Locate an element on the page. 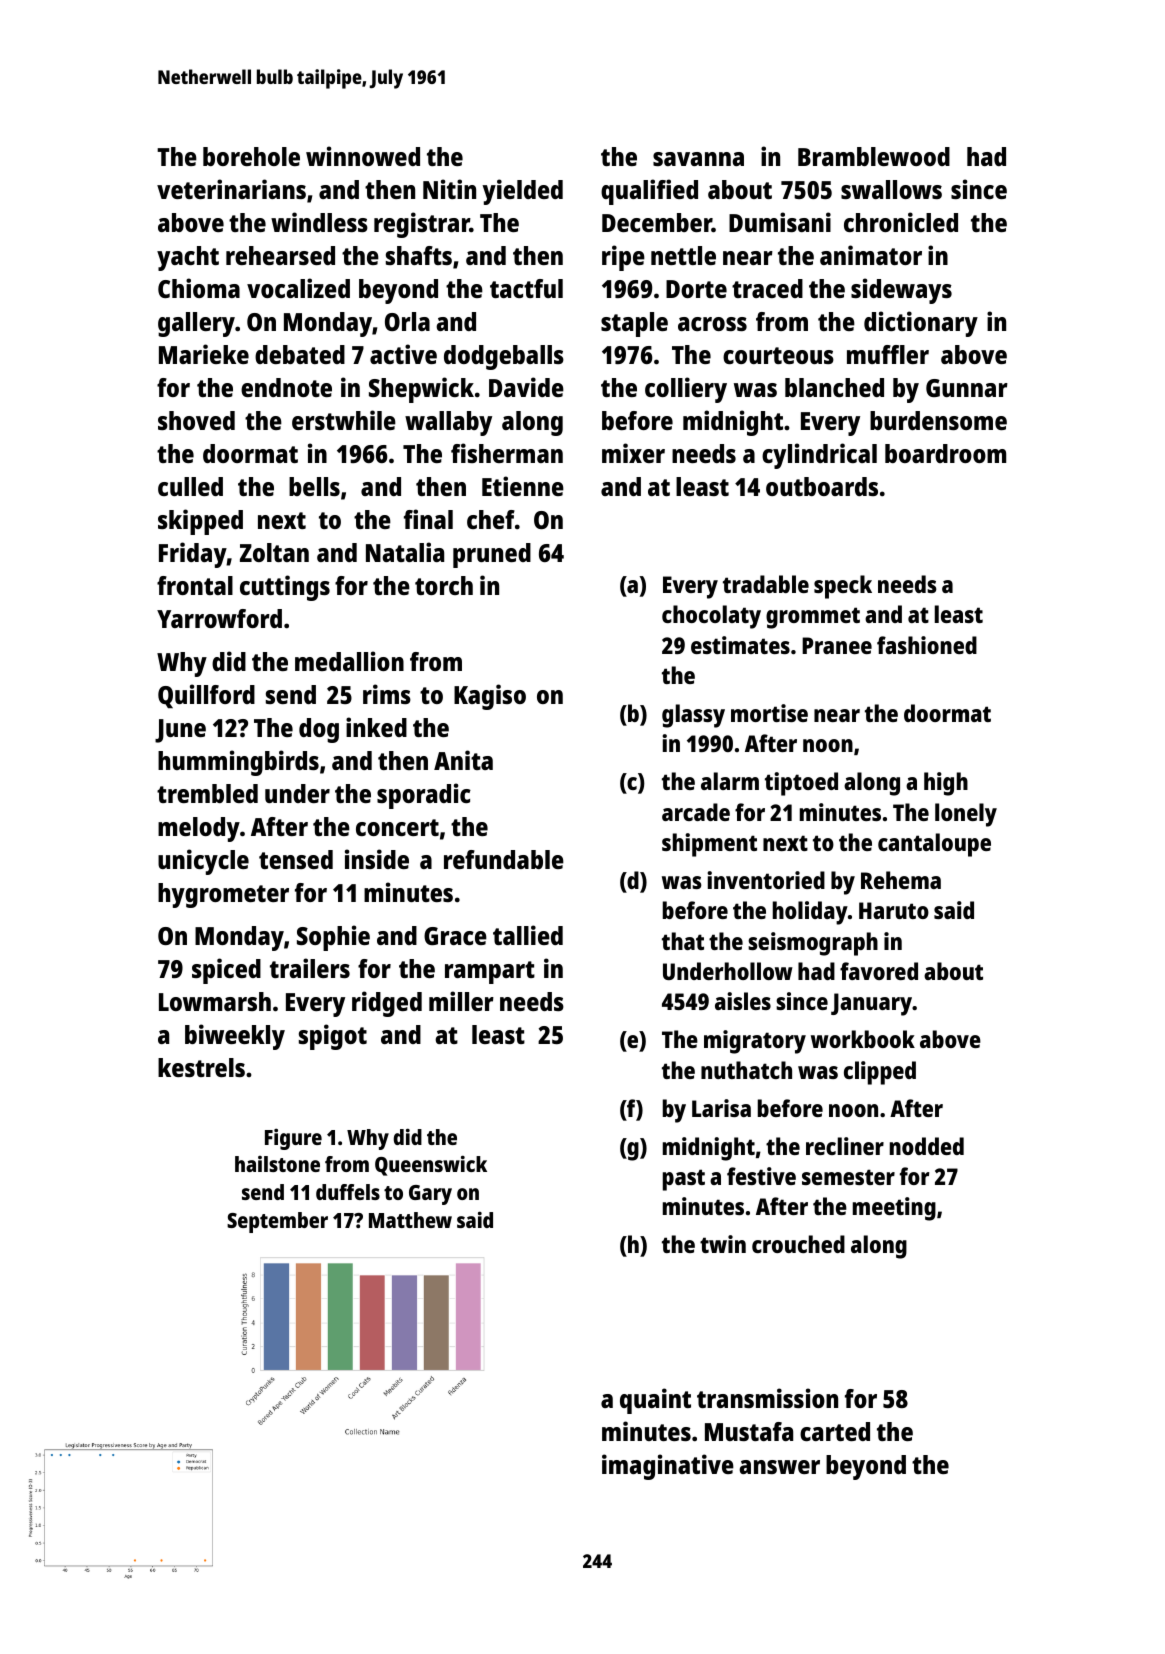 This document has height=1654, width=1165. favored is located at coordinates (879, 971).
